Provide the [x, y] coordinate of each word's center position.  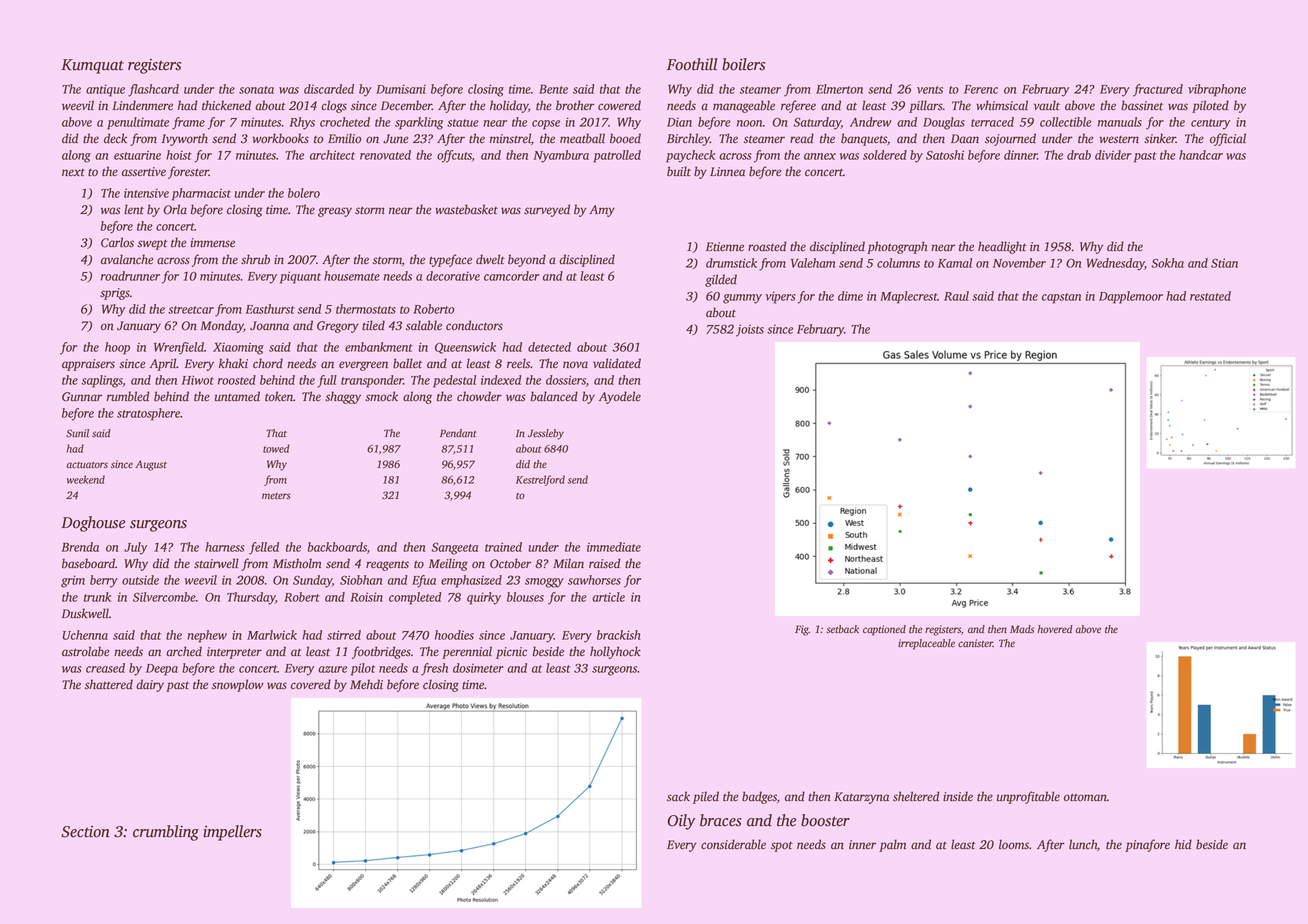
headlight [1002, 247]
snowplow [238, 685]
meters [276, 496]
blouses [525, 597]
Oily [681, 822]
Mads [1022, 629]
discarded [329, 89]
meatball [582, 138]
